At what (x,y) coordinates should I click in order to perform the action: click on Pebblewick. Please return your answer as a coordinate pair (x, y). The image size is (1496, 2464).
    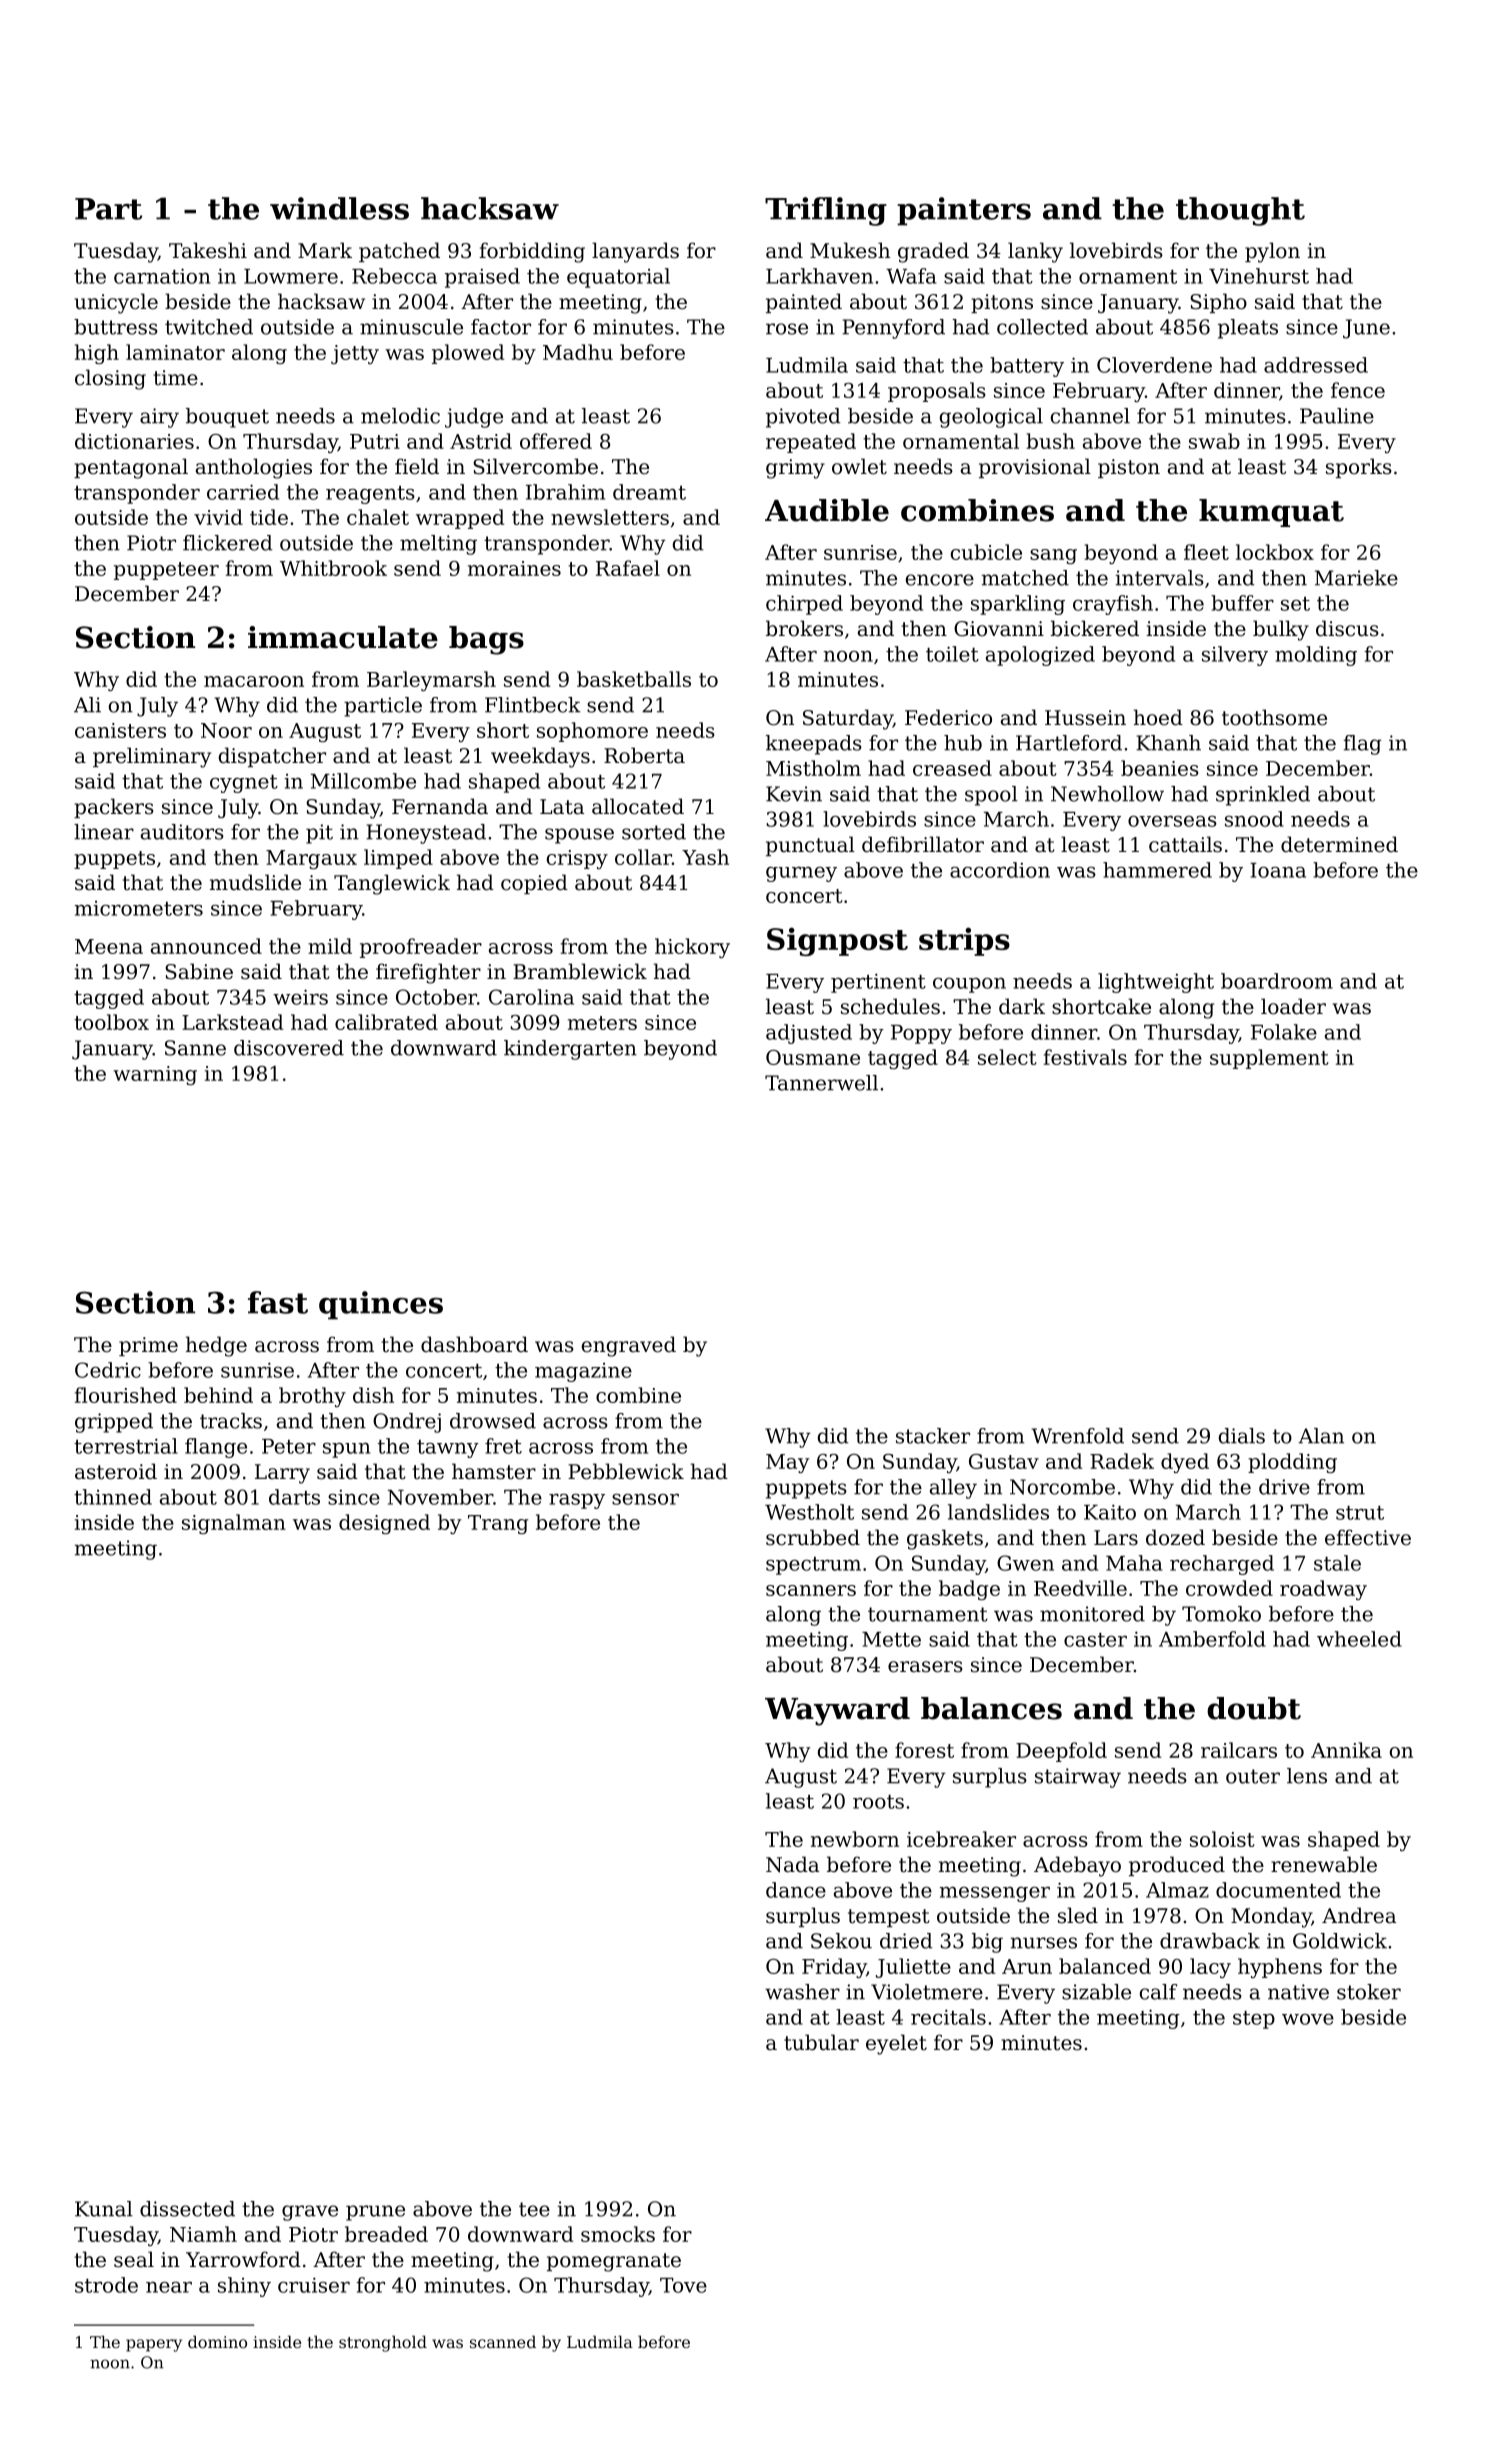
    Looking at the image, I should click on (626, 1471).
